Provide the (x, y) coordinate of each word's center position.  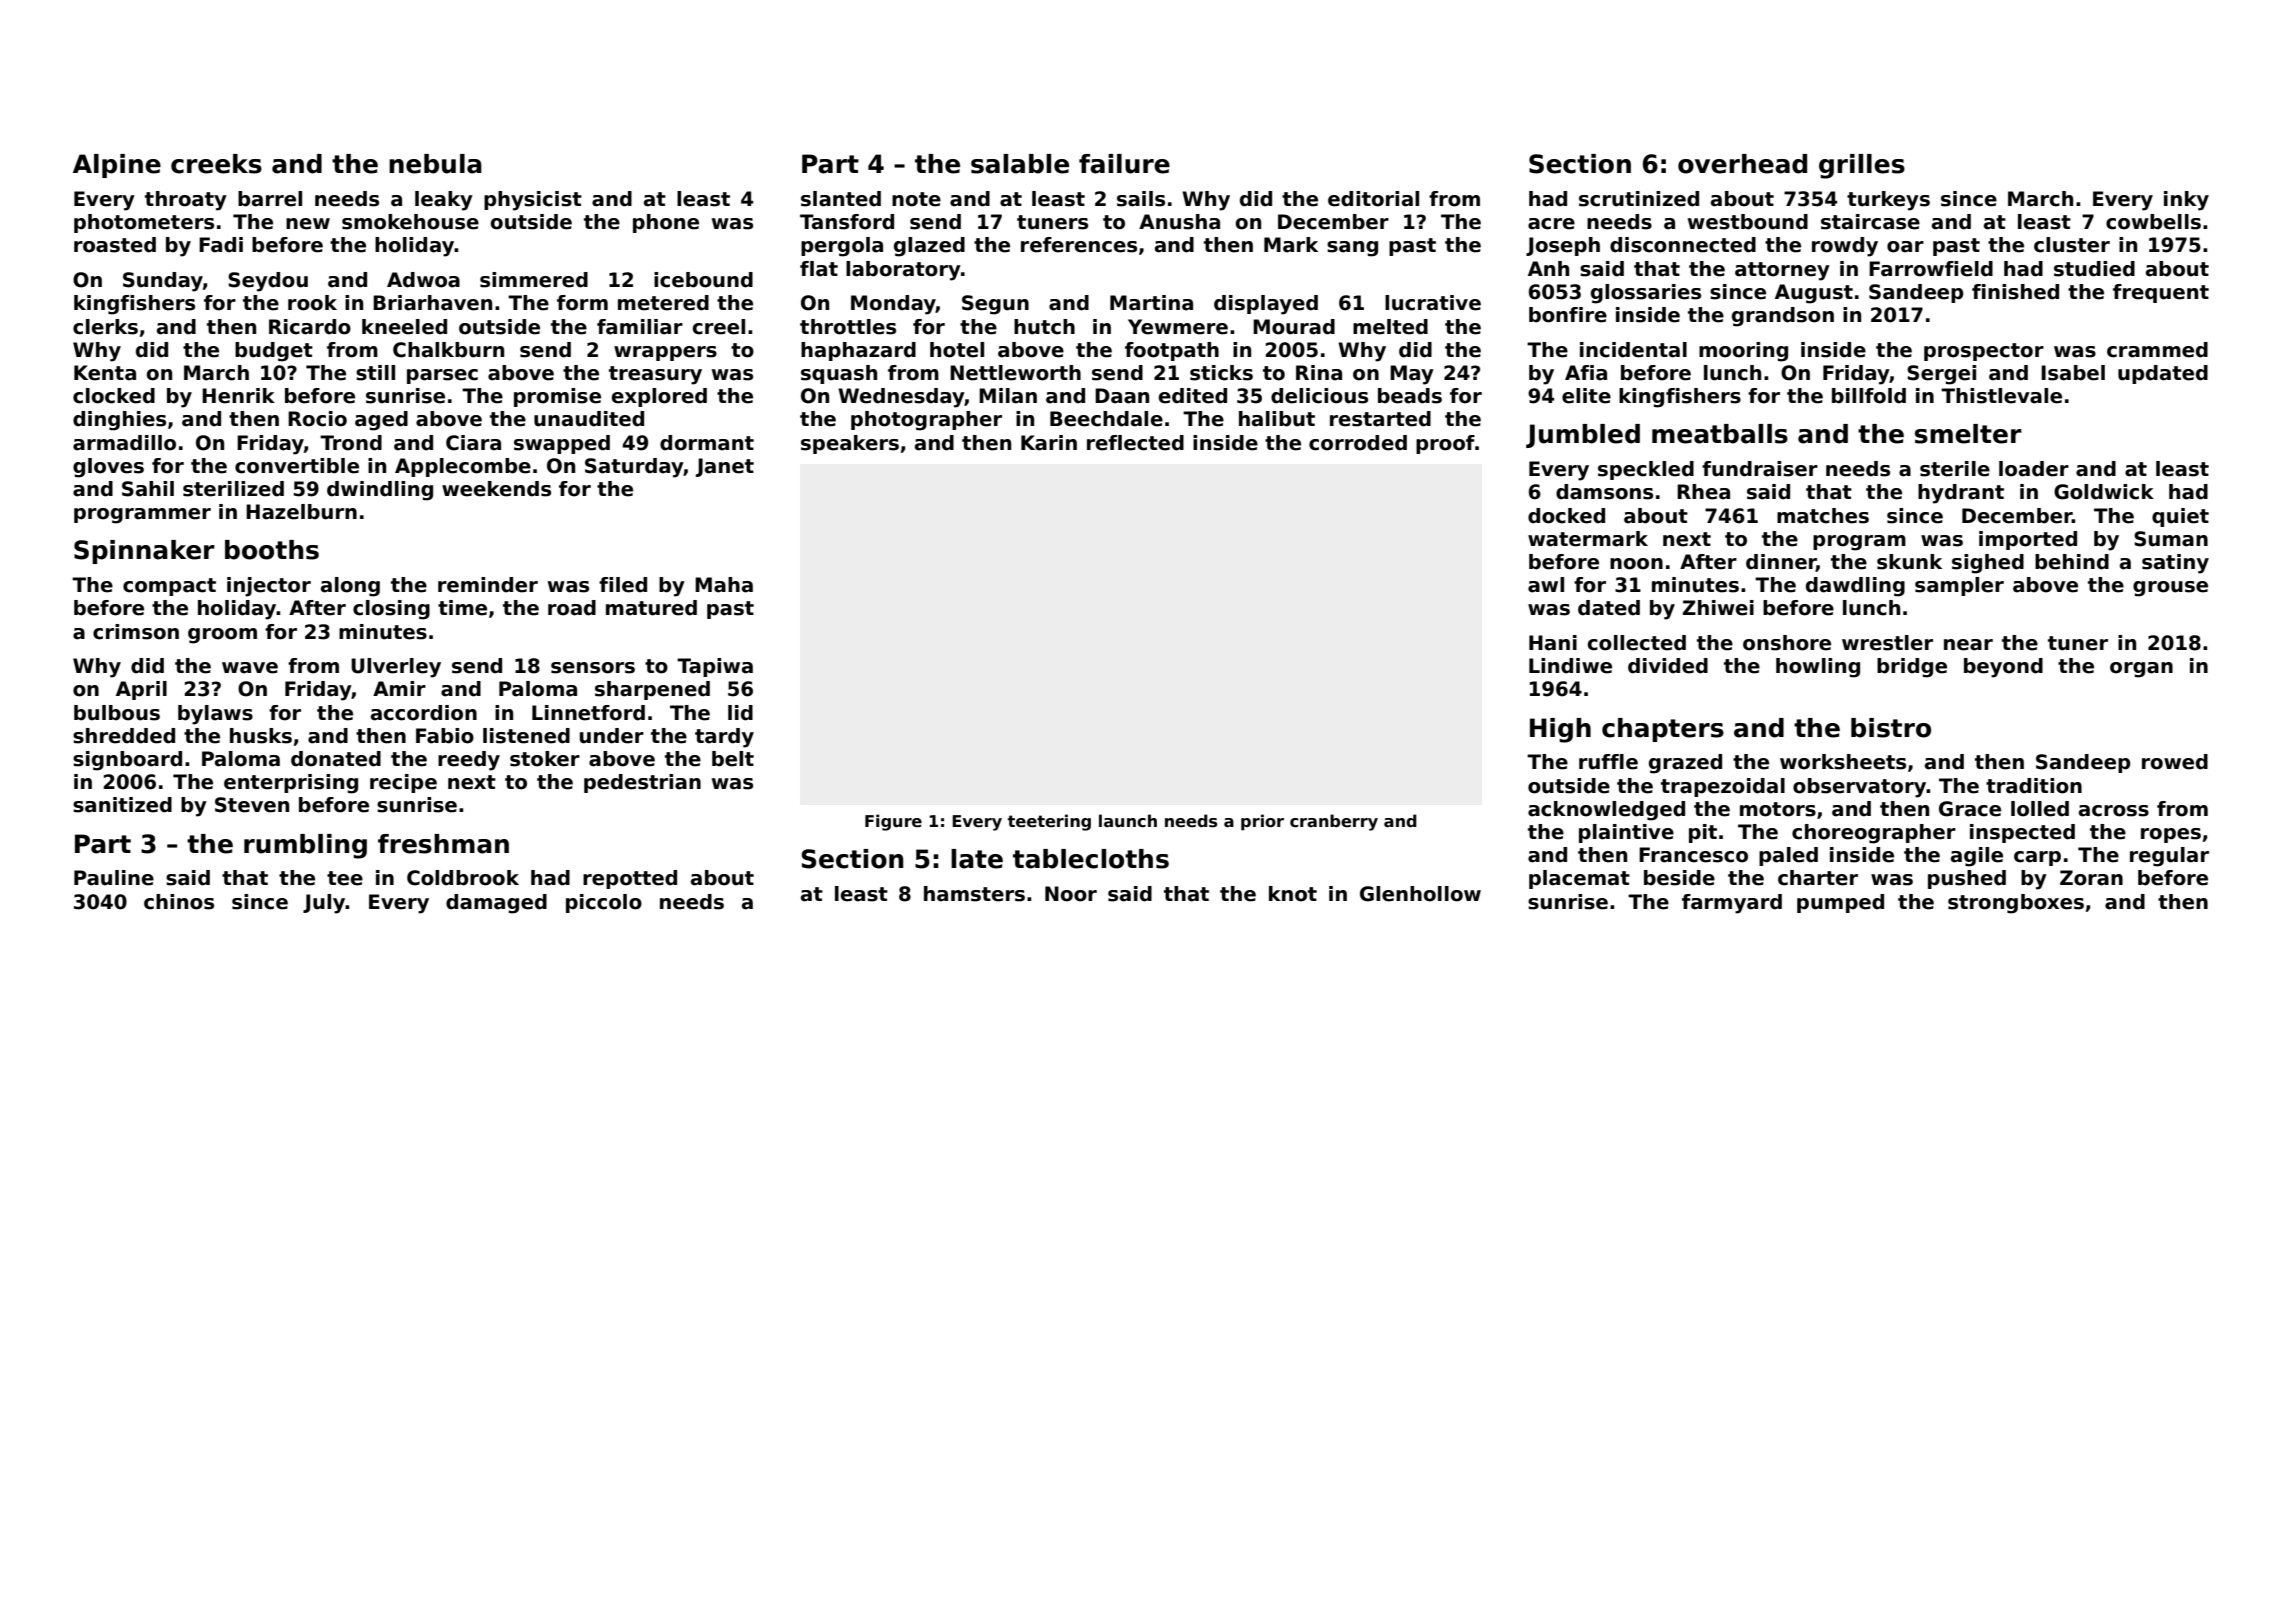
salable (1020, 164)
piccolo (604, 903)
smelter (1968, 434)
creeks (216, 164)
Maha (724, 585)
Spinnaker (144, 552)
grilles (1862, 166)
